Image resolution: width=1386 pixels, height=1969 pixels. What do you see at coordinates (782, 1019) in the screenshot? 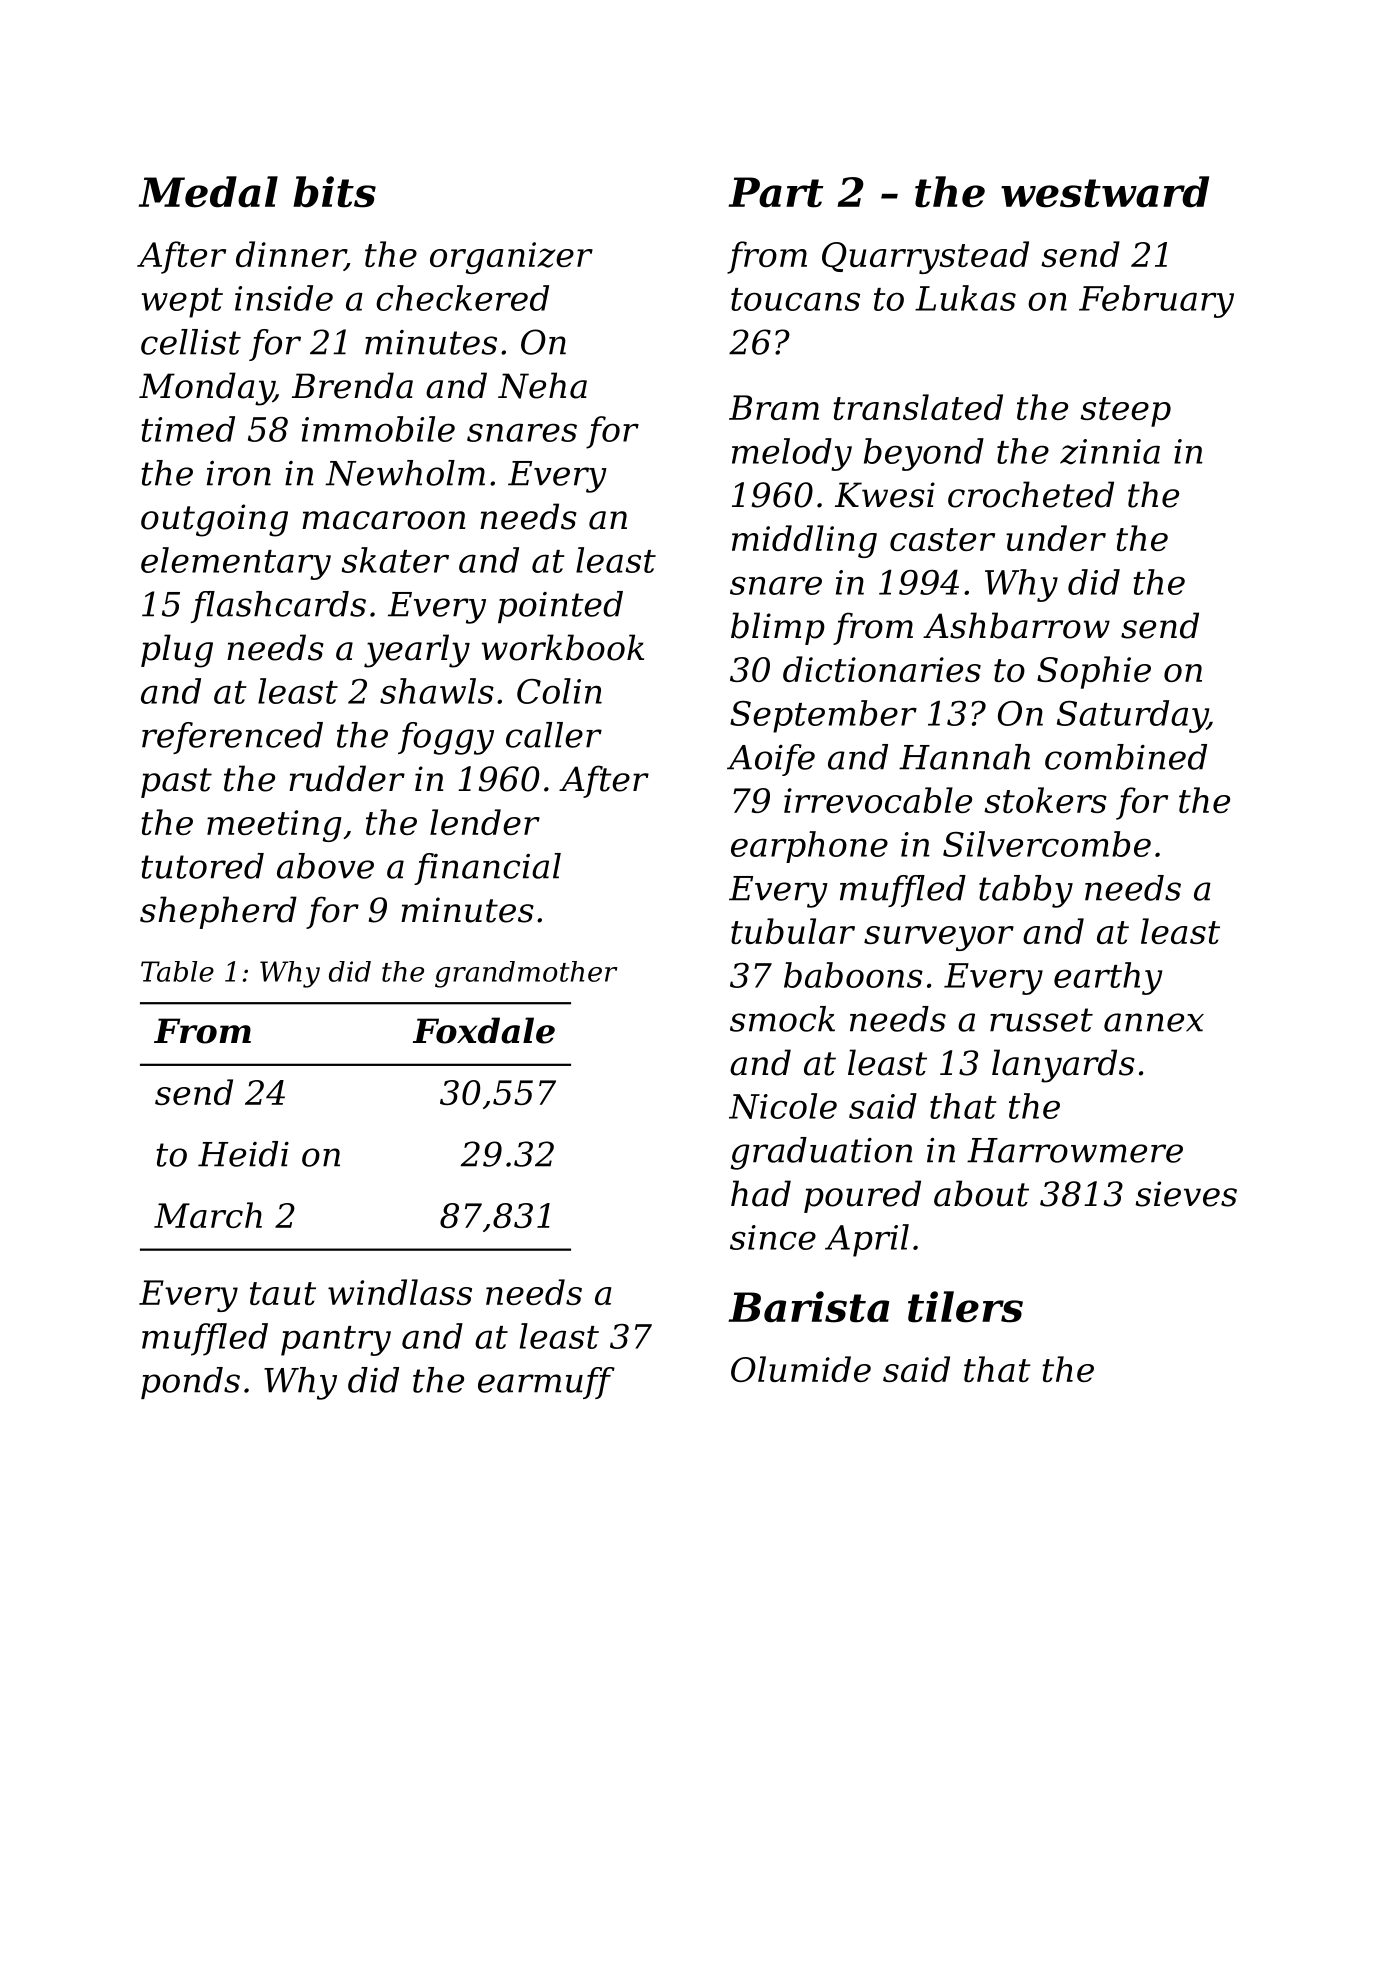
I see `smock` at bounding box center [782, 1019].
